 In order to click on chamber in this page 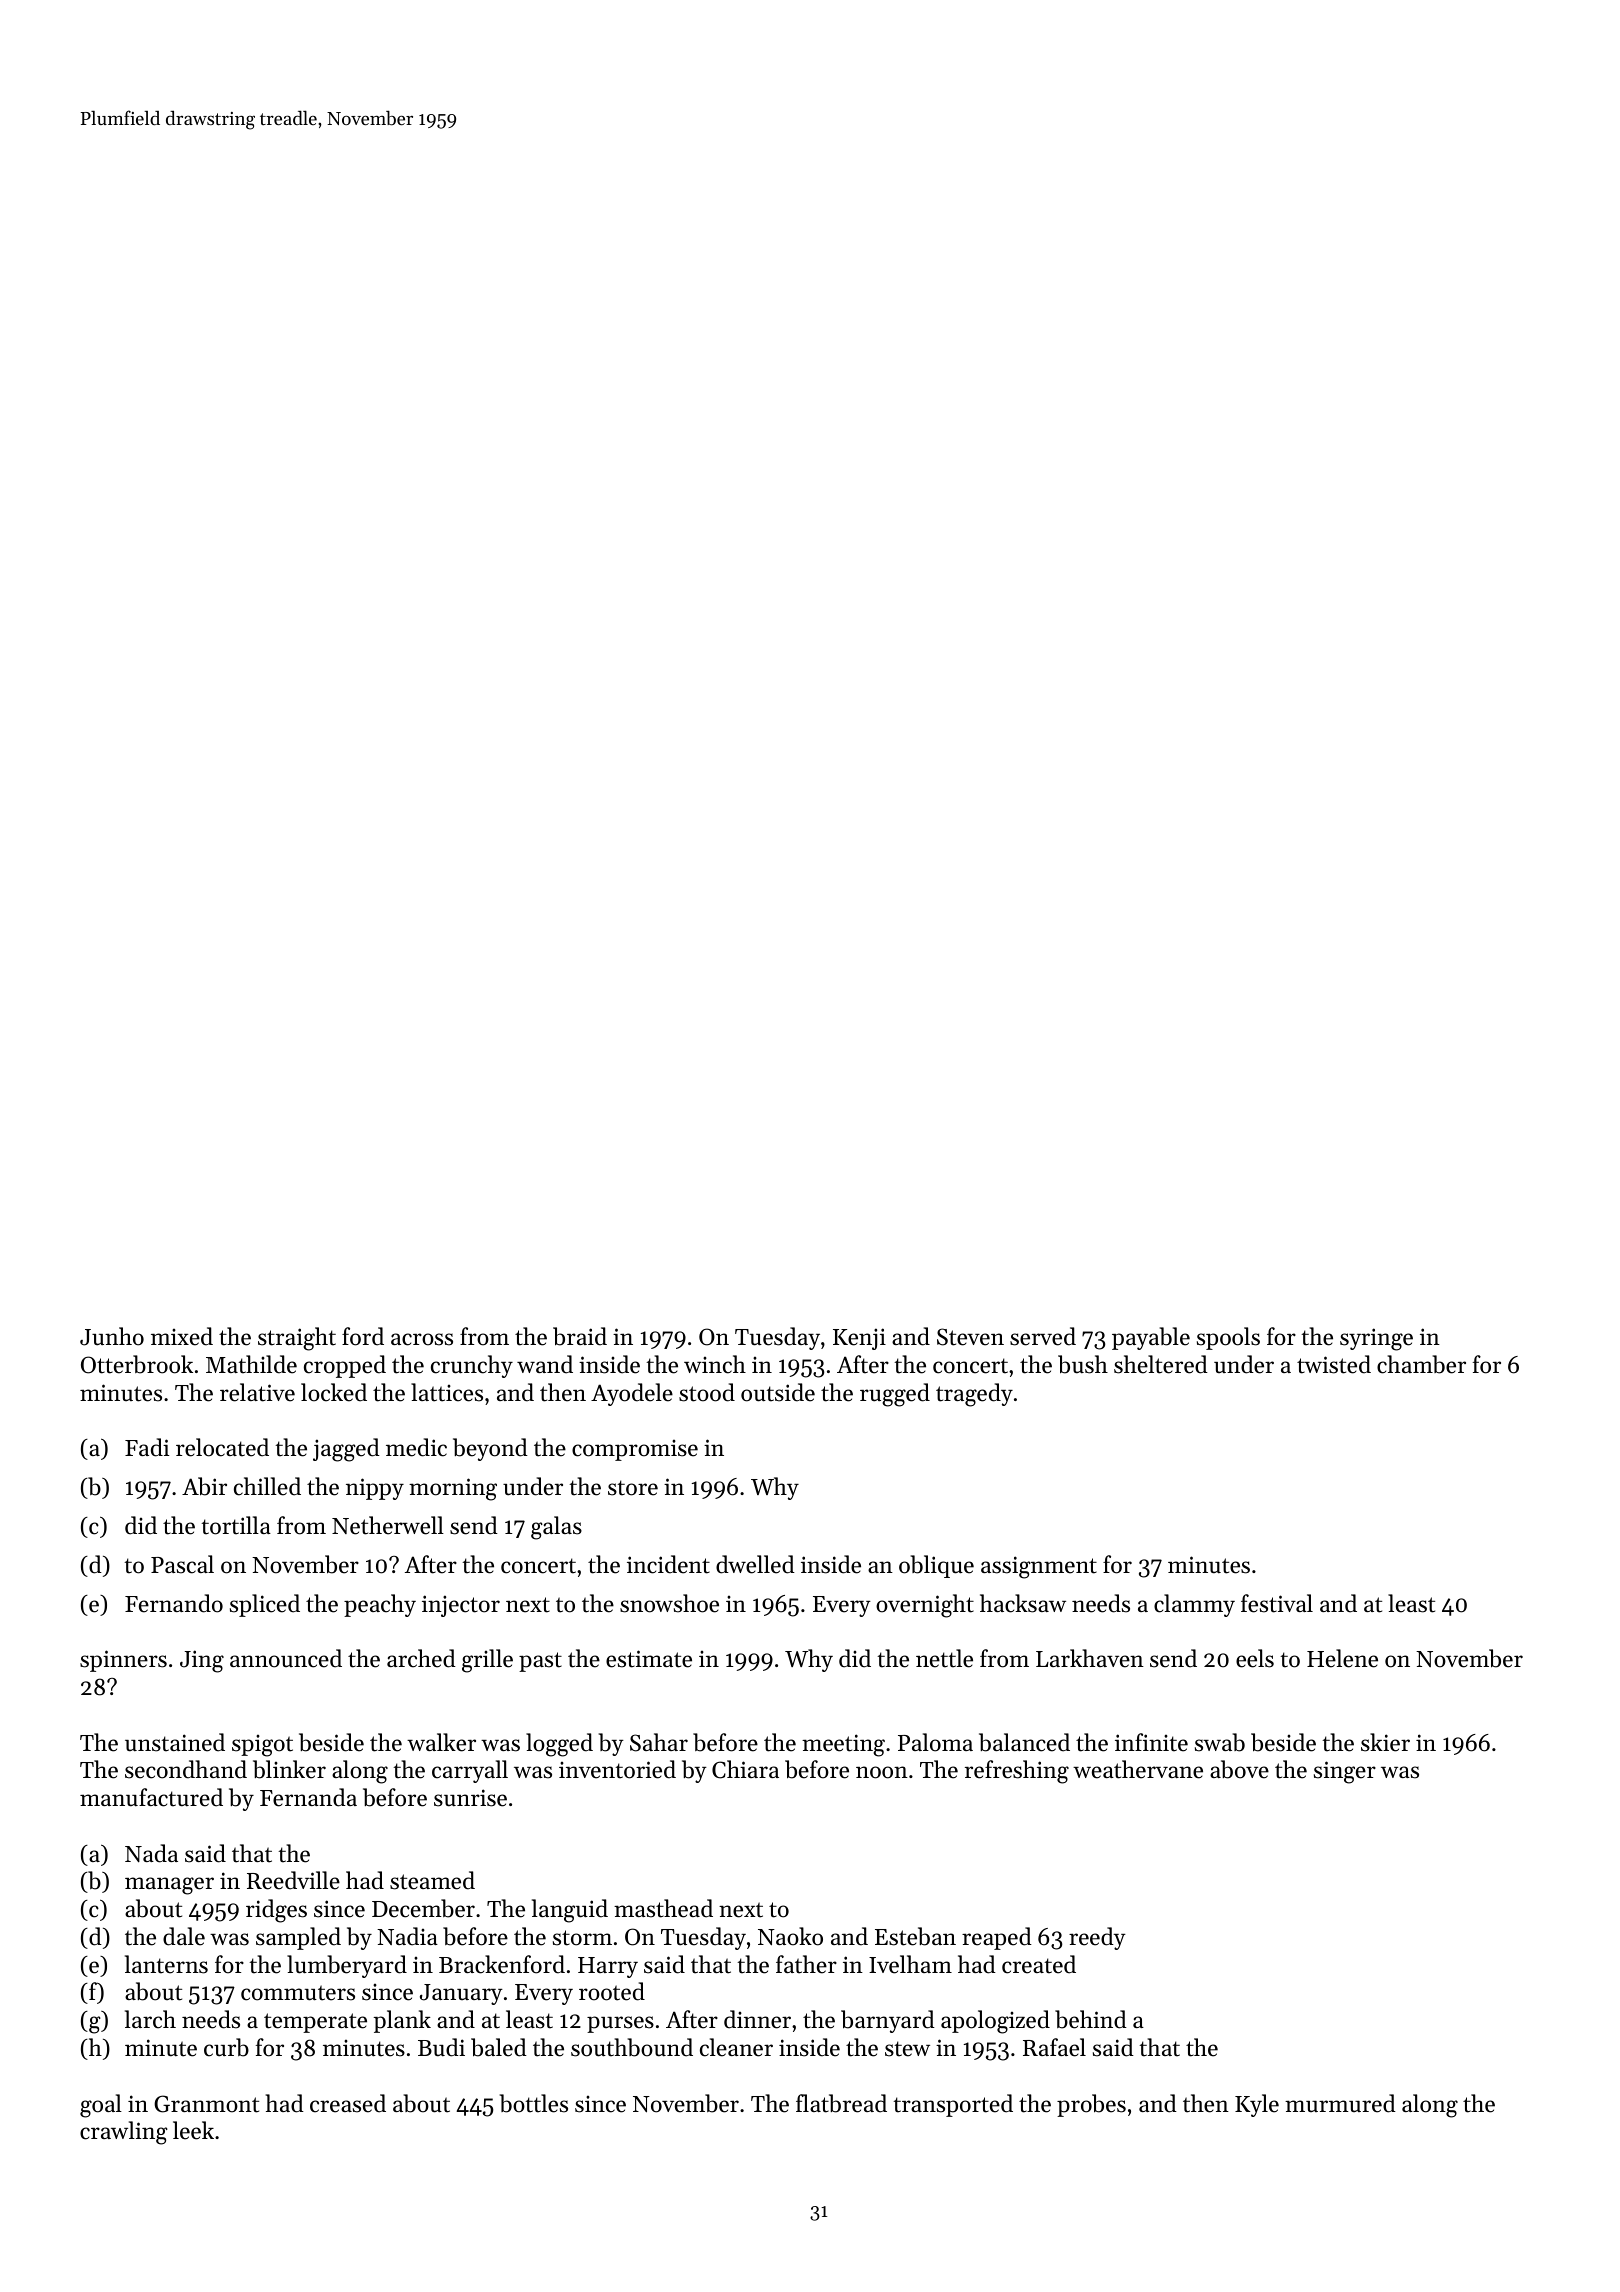, I will do `click(1421, 1364)`.
